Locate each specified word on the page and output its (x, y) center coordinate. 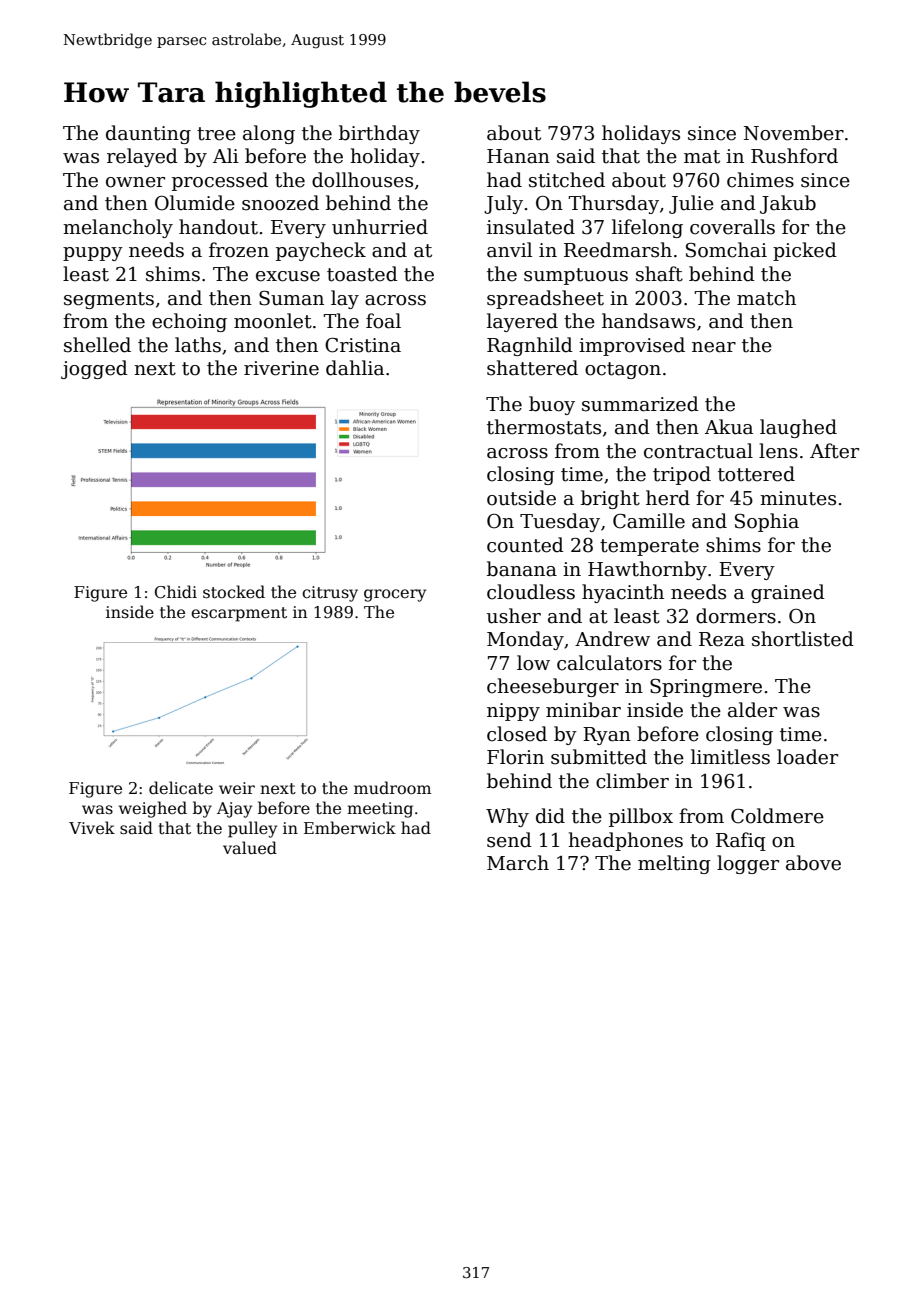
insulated (531, 227)
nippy (513, 712)
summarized (640, 404)
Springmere (706, 687)
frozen (239, 250)
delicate (181, 788)
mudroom (392, 787)
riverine (281, 368)
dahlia (355, 368)
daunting (148, 134)
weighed (153, 809)
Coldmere (777, 816)
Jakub (788, 204)
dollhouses (362, 180)
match (766, 298)
